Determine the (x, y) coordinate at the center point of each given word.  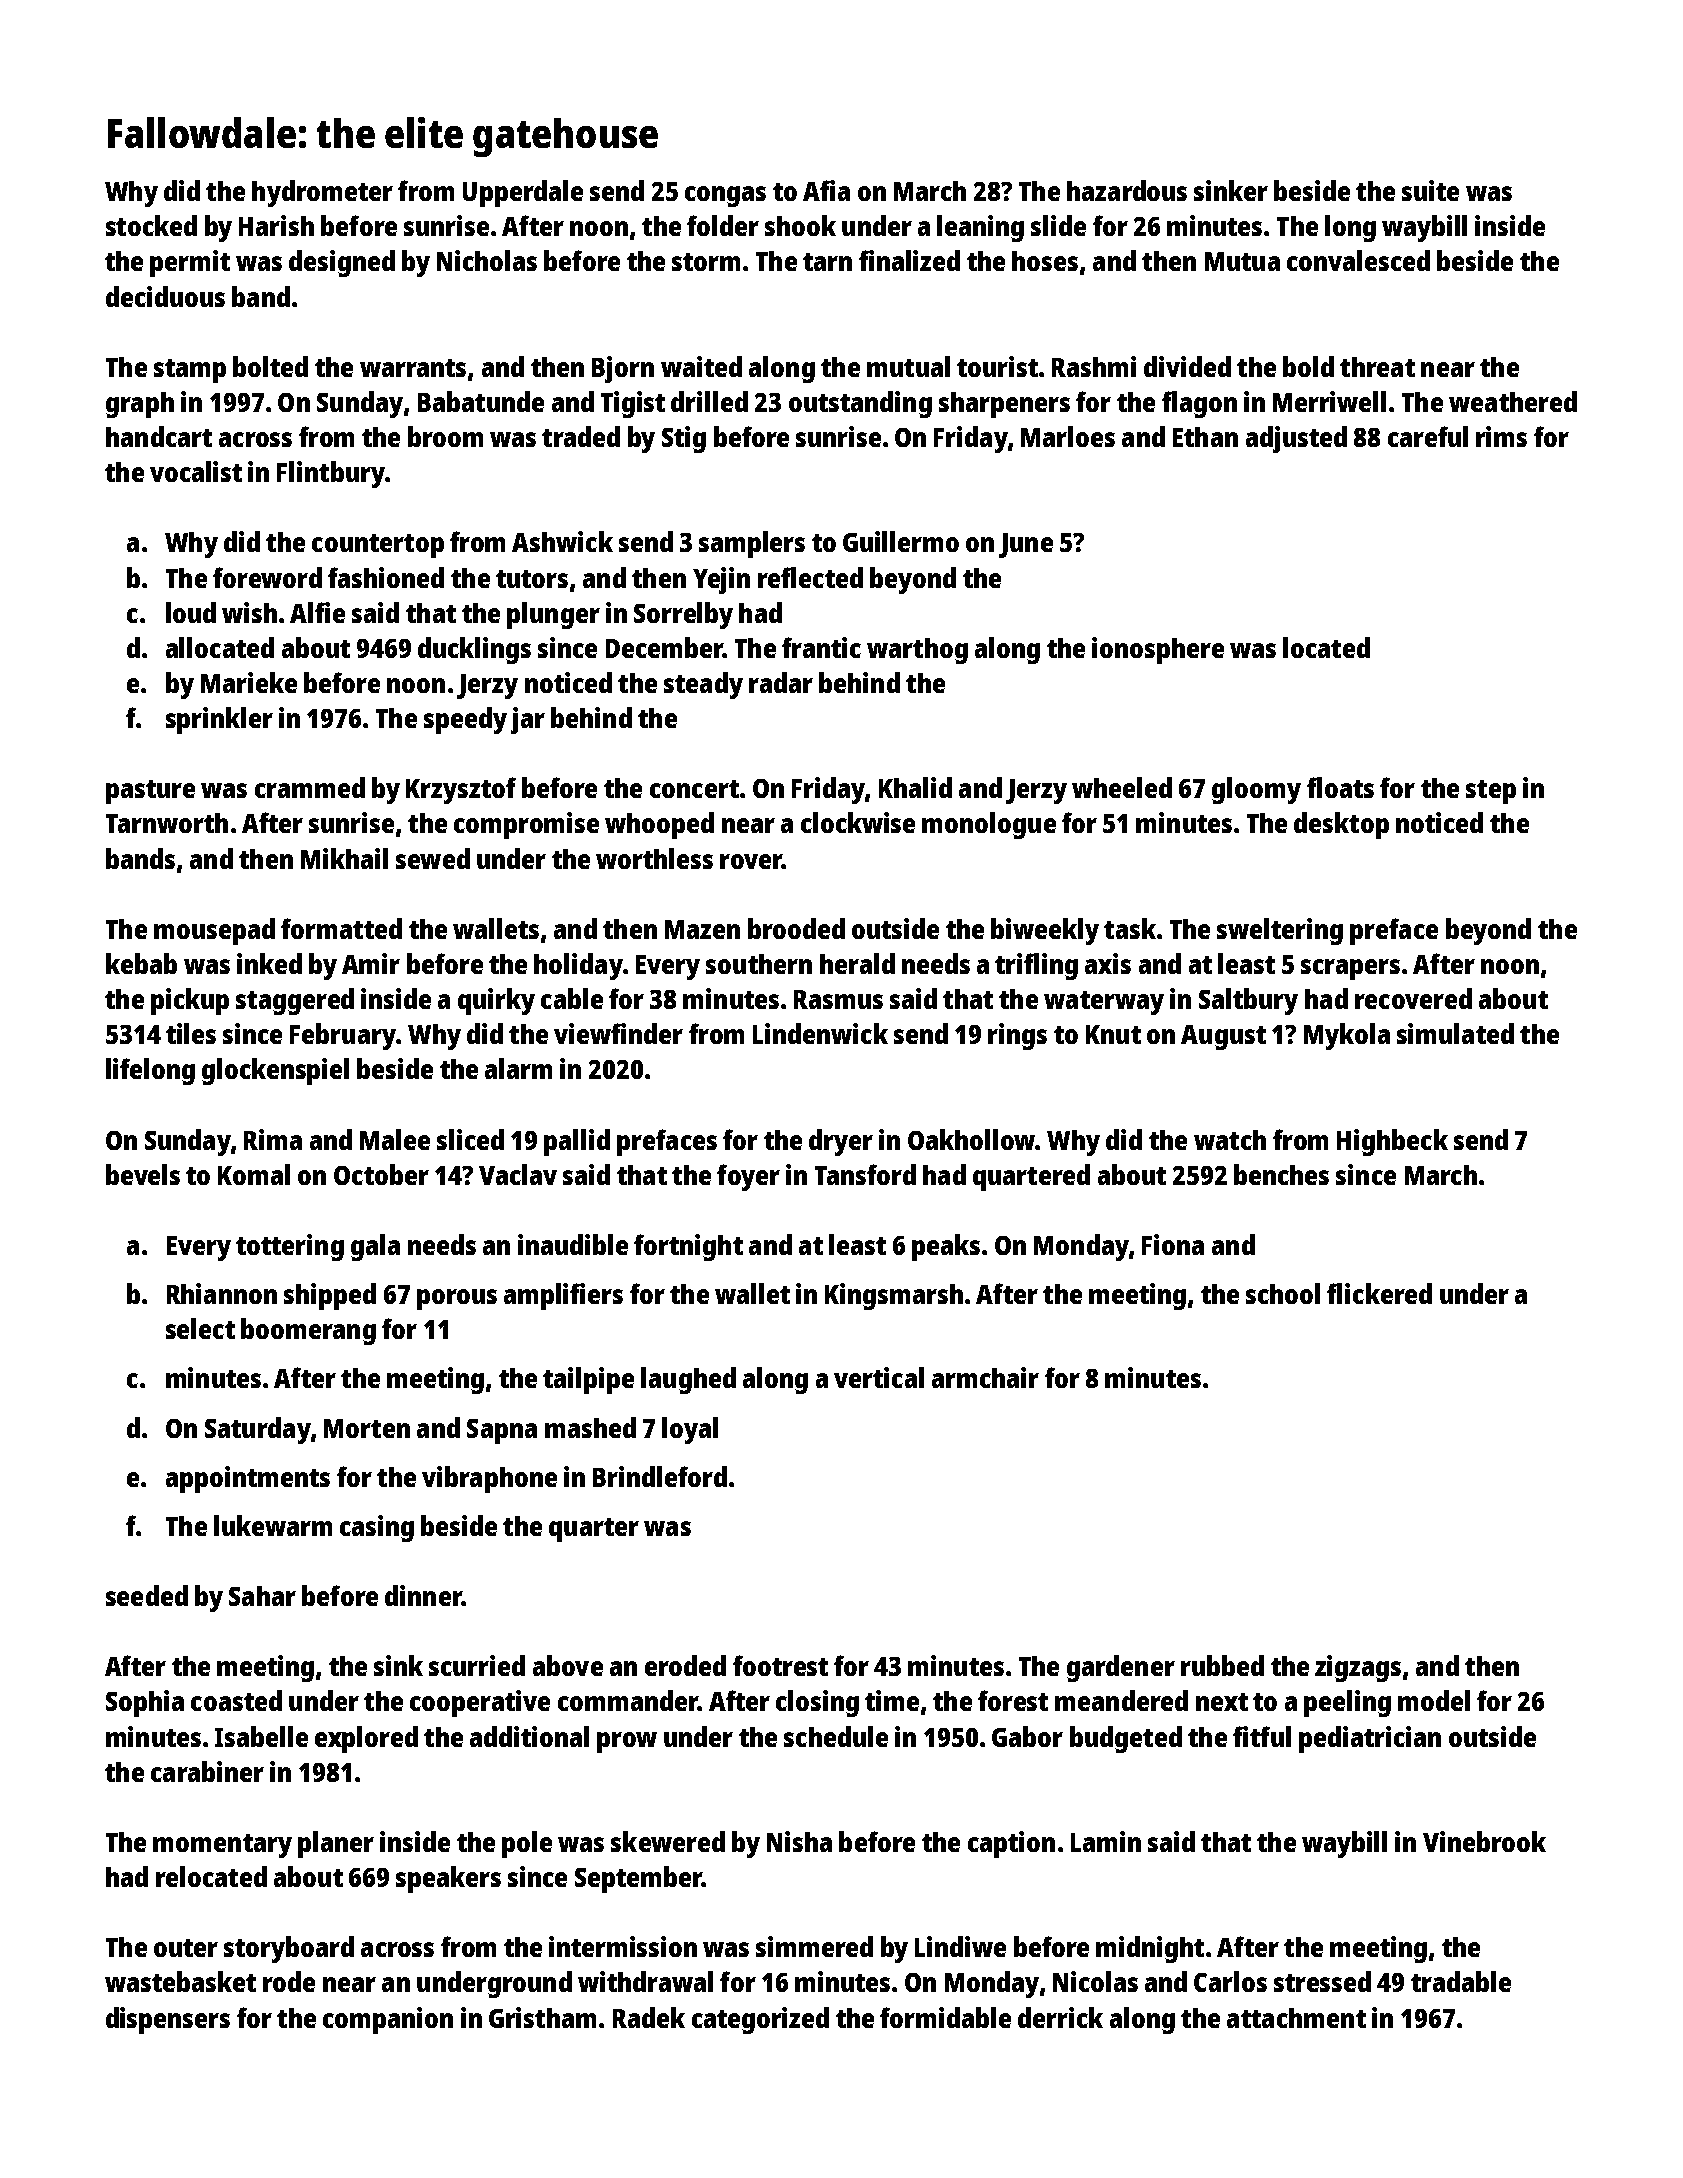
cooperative (480, 1703)
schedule (836, 1736)
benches (1281, 1174)
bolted (270, 366)
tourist (997, 366)
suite (1430, 190)
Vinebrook (1484, 1841)
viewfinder (618, 1033)
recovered (1413, 998)
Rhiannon (222, 1293)
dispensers (168, 2020)
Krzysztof (461, 790)
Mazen (702, 929)
